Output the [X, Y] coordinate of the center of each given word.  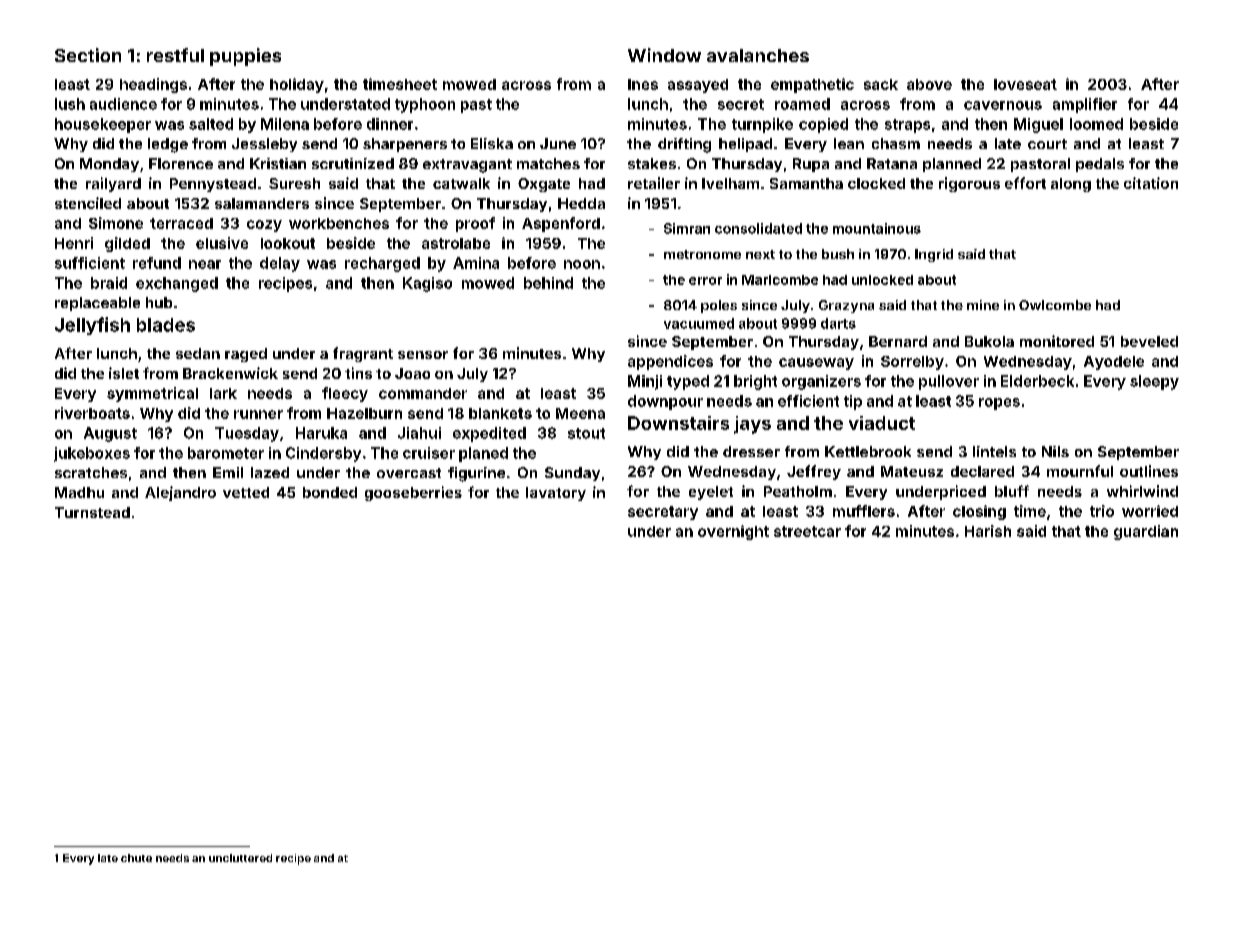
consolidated [758, 228]
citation [1151, 183]
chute [136, 858]
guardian [1146, 532]
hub [159, 302]
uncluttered [240, 858]
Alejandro [180, 493]
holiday [297, 85]
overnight [733, 532]
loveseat [1025, 84]
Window [664, 55]
